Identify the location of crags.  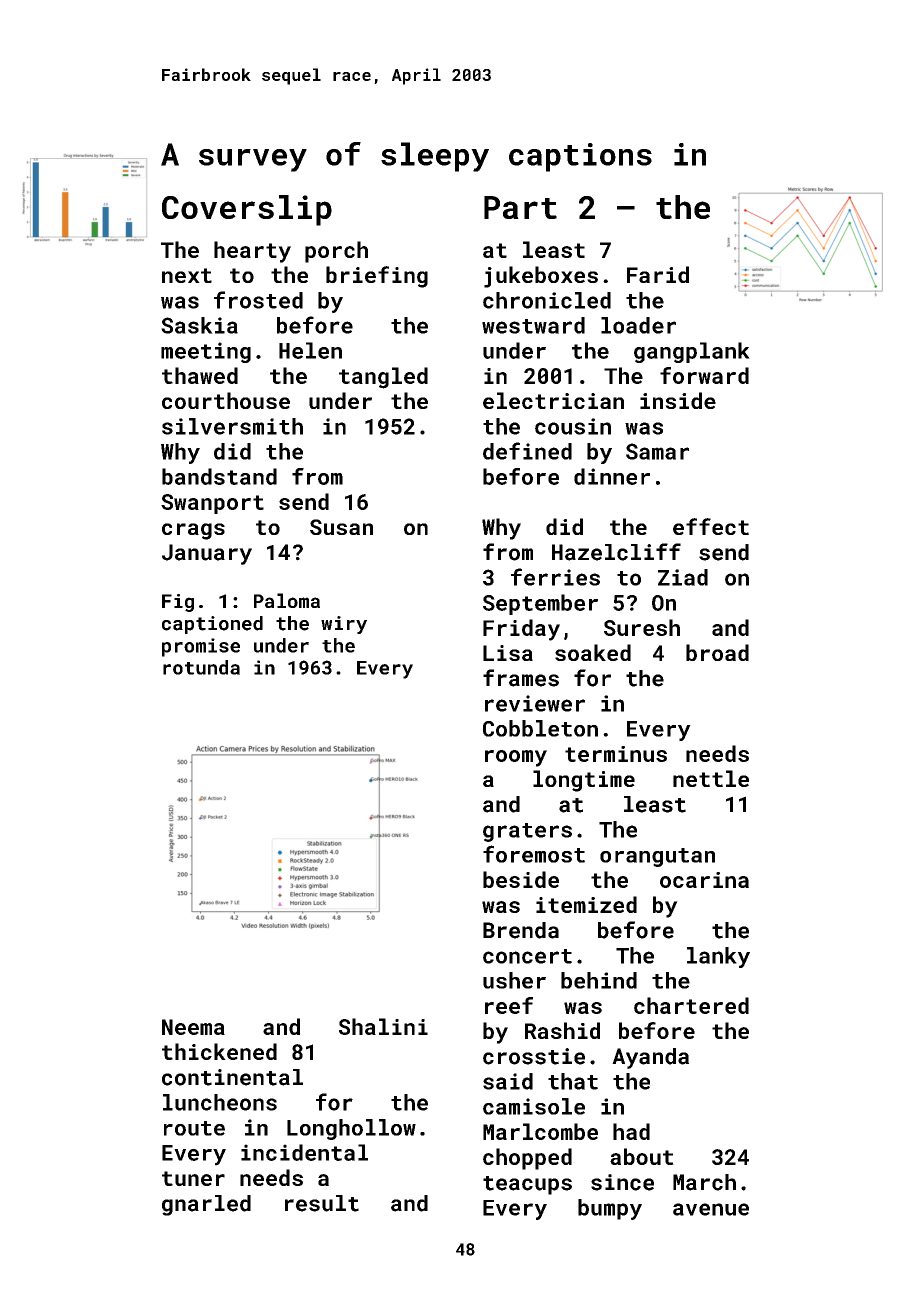
(193, 531).
